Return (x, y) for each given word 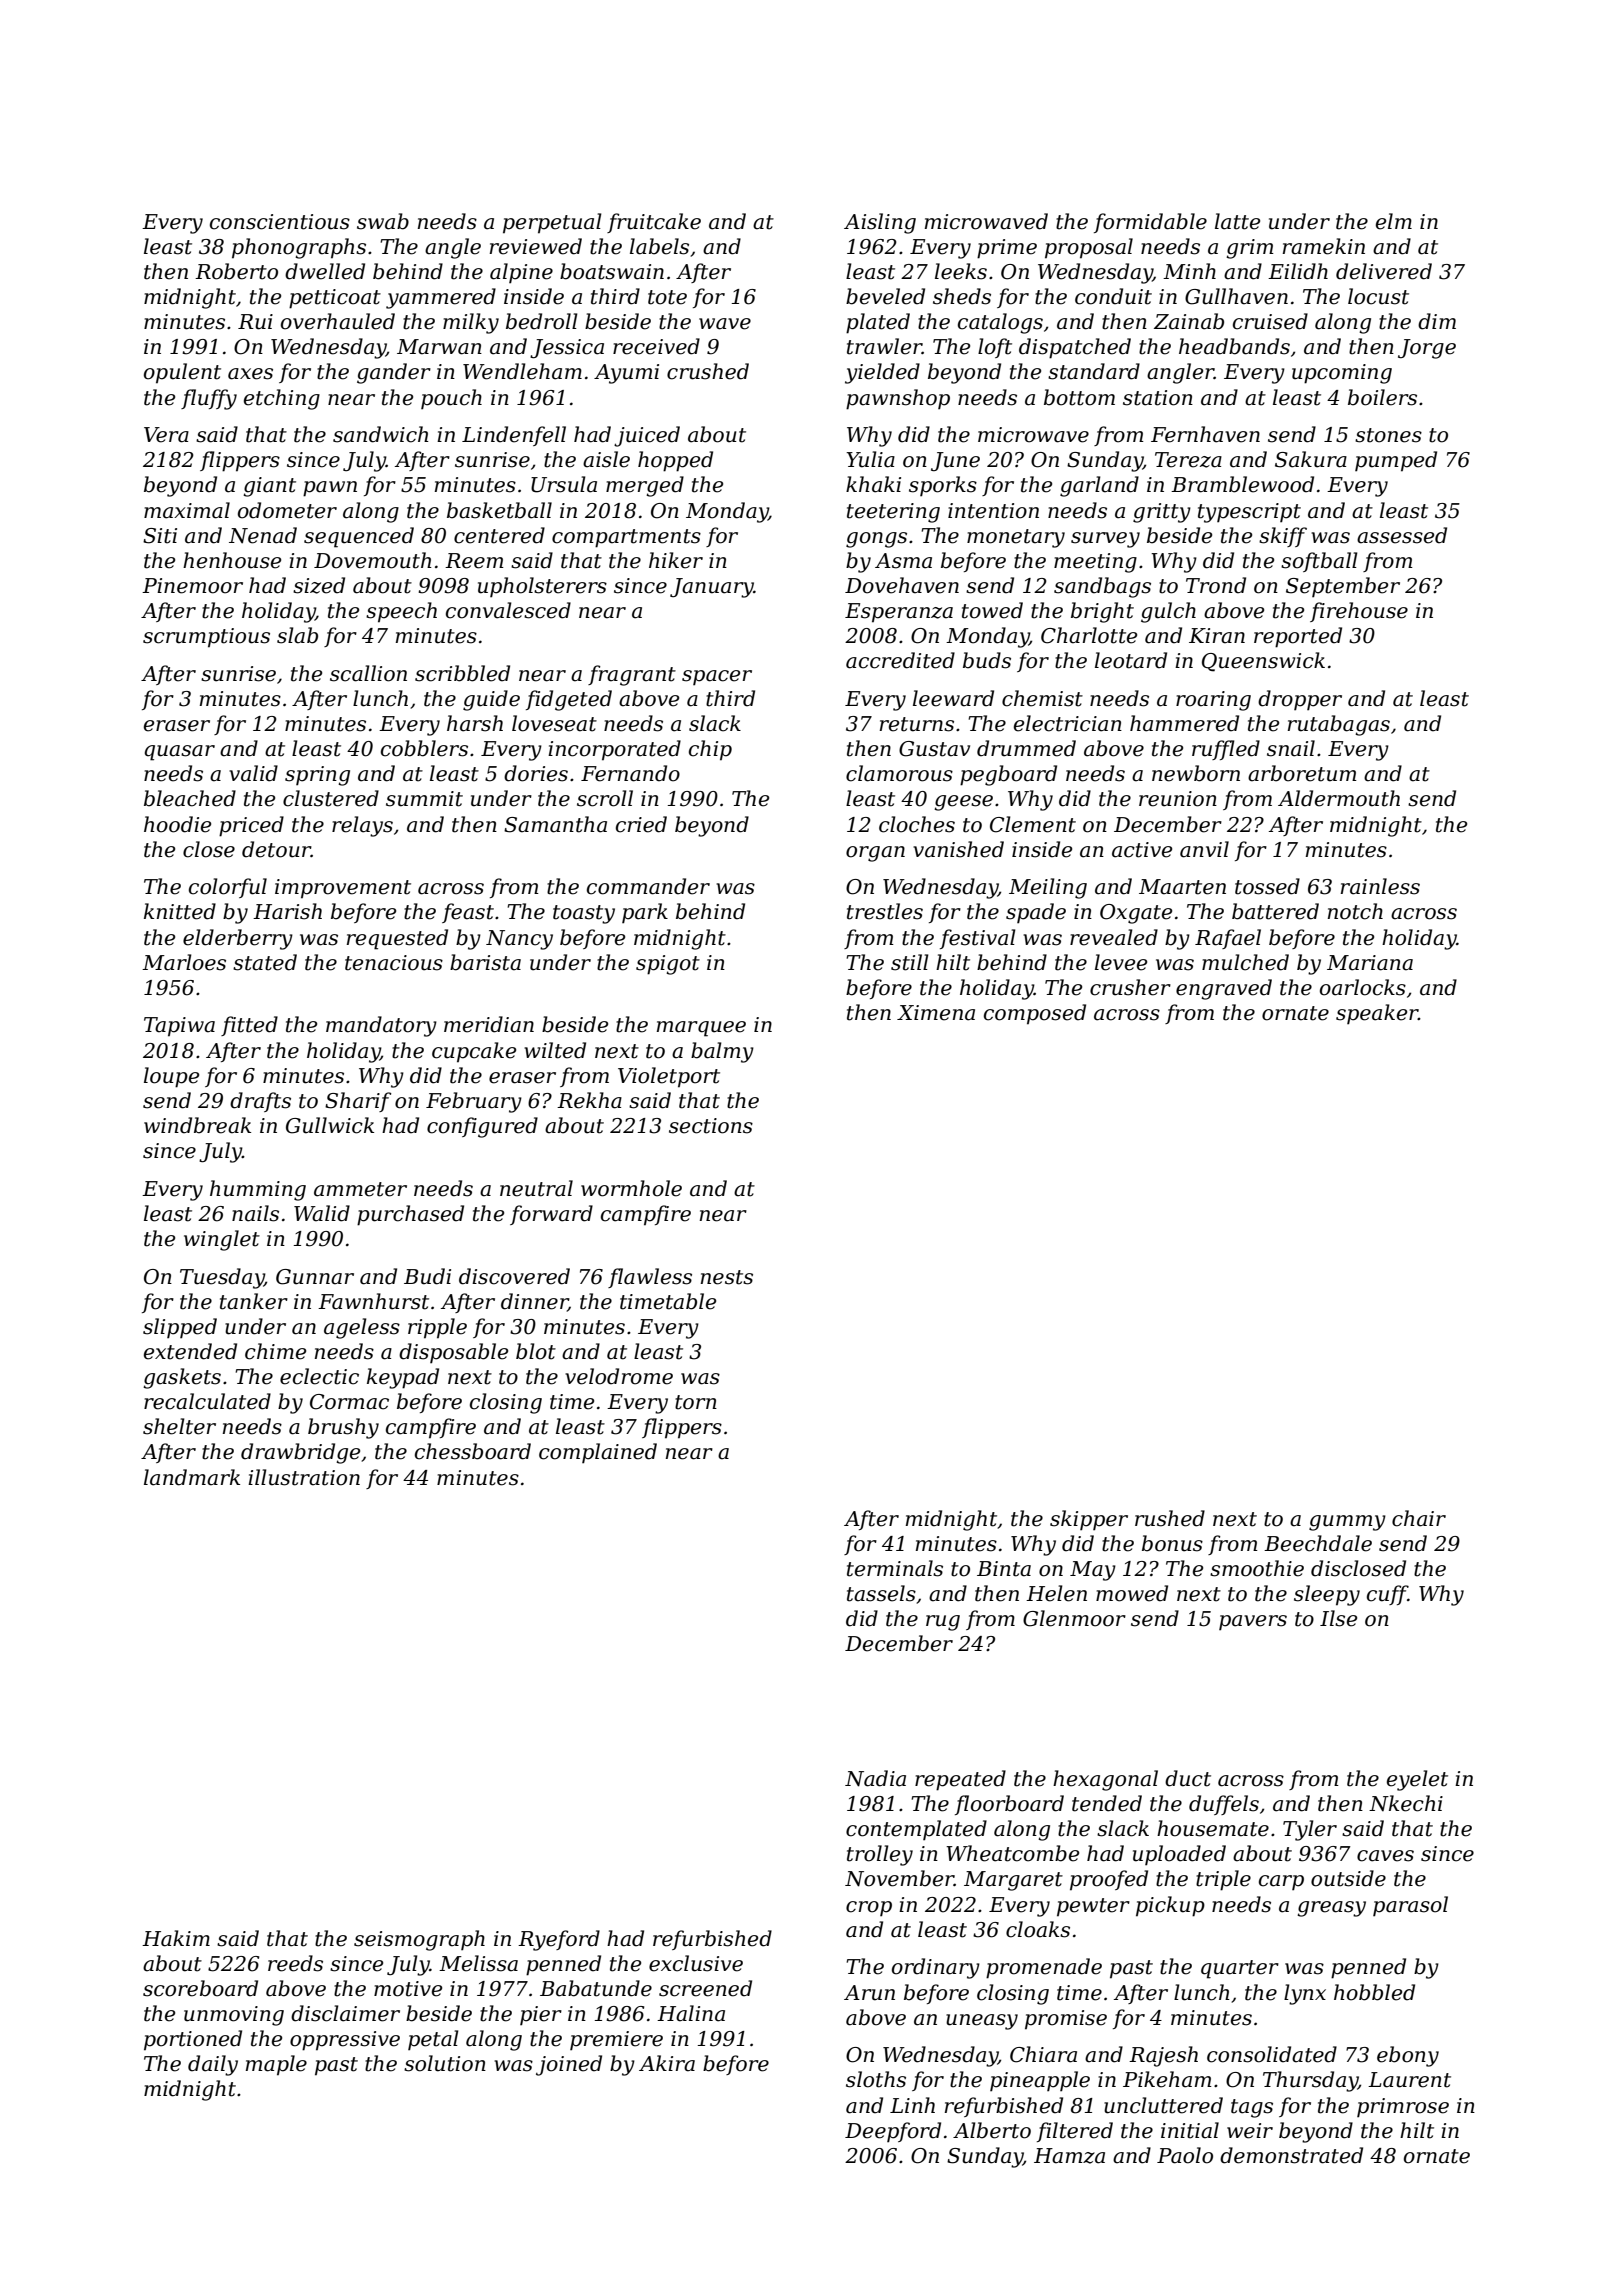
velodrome (619, 1376)
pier (541, 2016)
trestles (885, 911)
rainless (1380, 886)
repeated (960, 1780)
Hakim (176, 1938)
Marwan (439, 347)
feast (468, 913)
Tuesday (222, 1278)
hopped (675, 461)
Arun (869, 1993)
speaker (1377, 1014)
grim (1250, 249)
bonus (1172, 1543)
